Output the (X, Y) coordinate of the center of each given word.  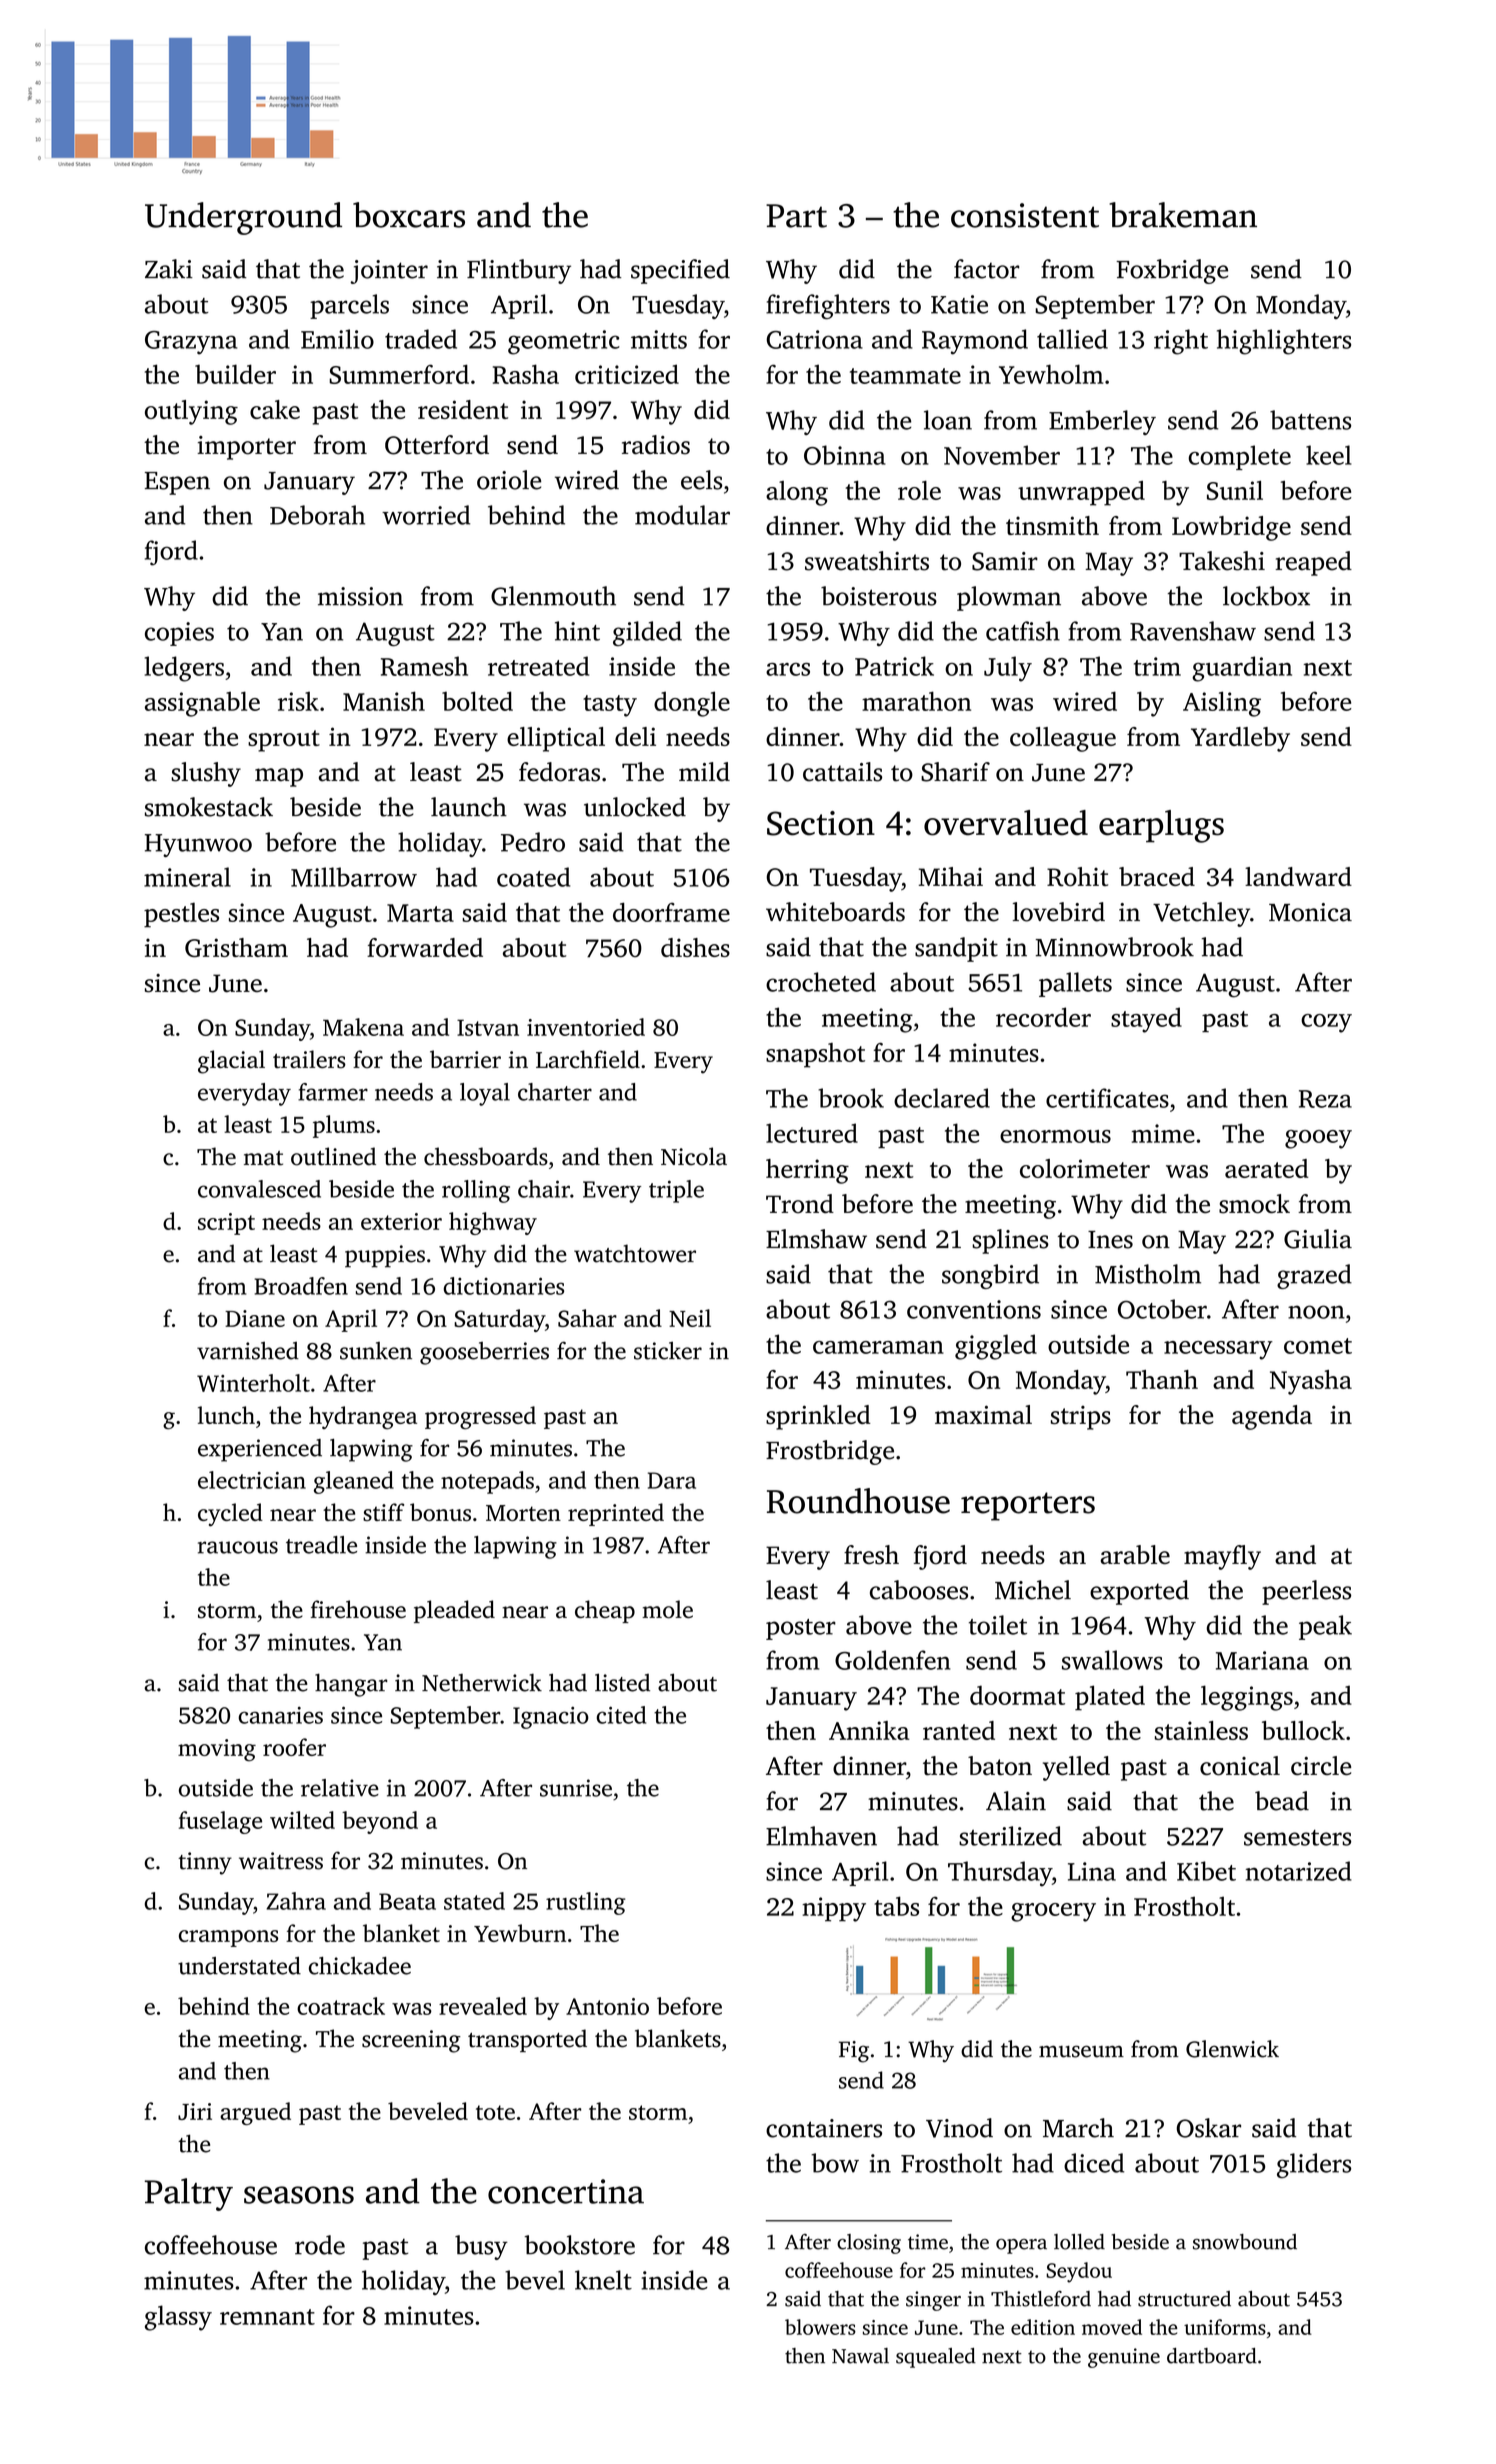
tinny (205, 1863)
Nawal (860, 2356)
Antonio (607, 2006)
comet (1318, 1346)
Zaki (169, 269)
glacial (231, 1062)
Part (796, 216)
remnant (267, 2317)
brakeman (1183, 215)
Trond (800, 1204)
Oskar (1208, 2128)
